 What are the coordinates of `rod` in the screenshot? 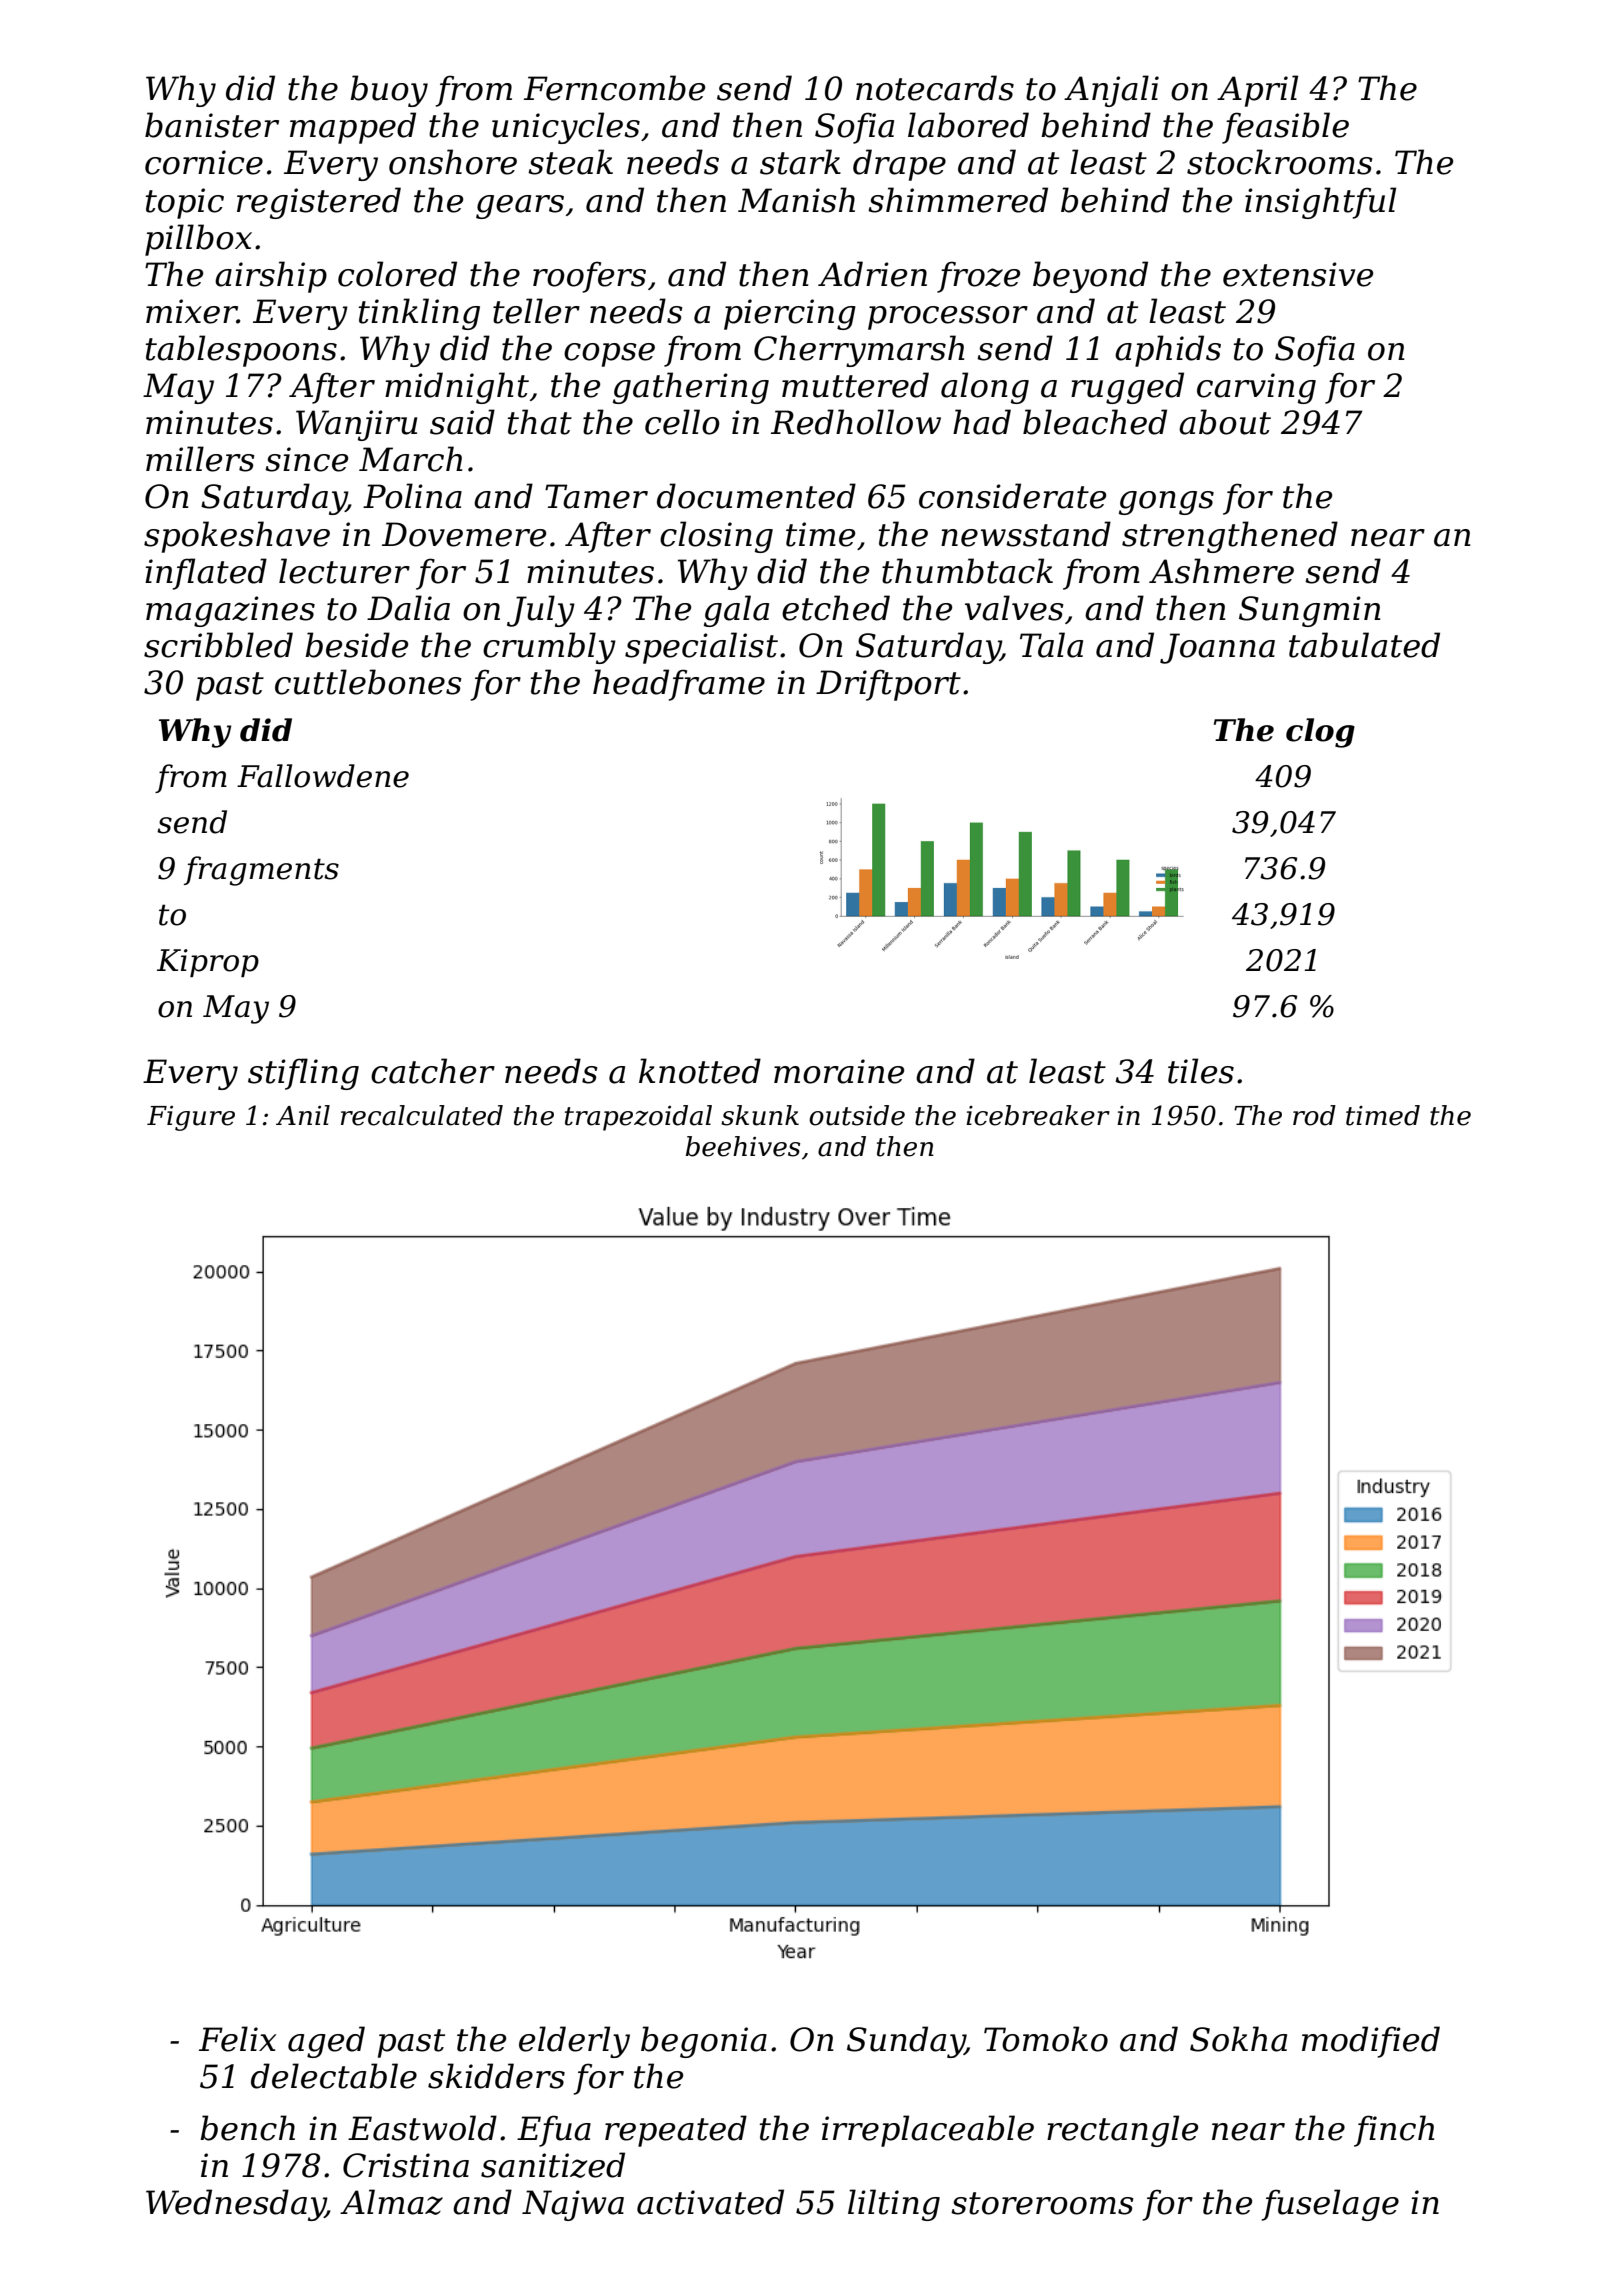 It's located at (1314, 1115).
